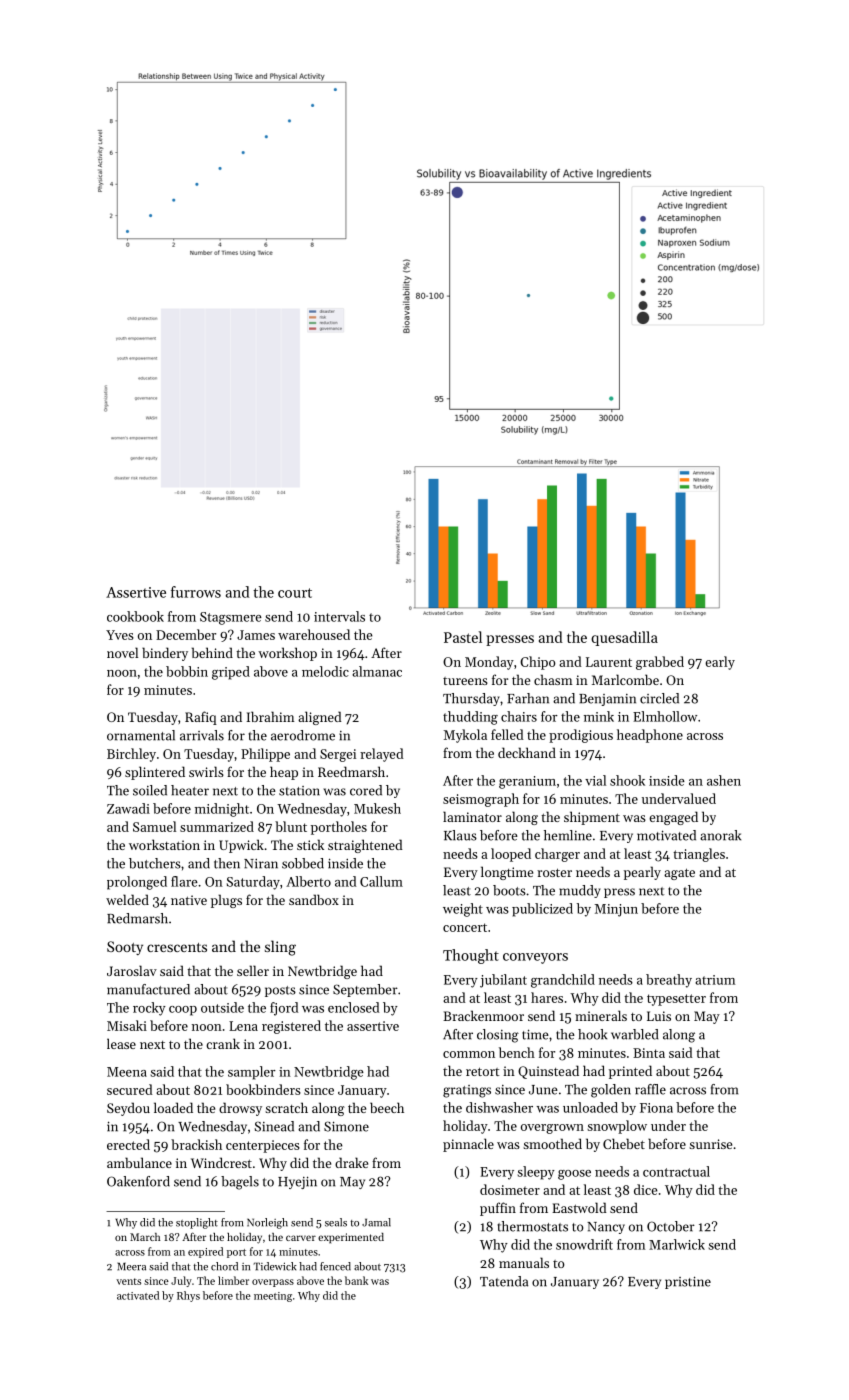  Describe the element at coordinates (650, 736) in the screenshot. I see `headphone` at that location.
